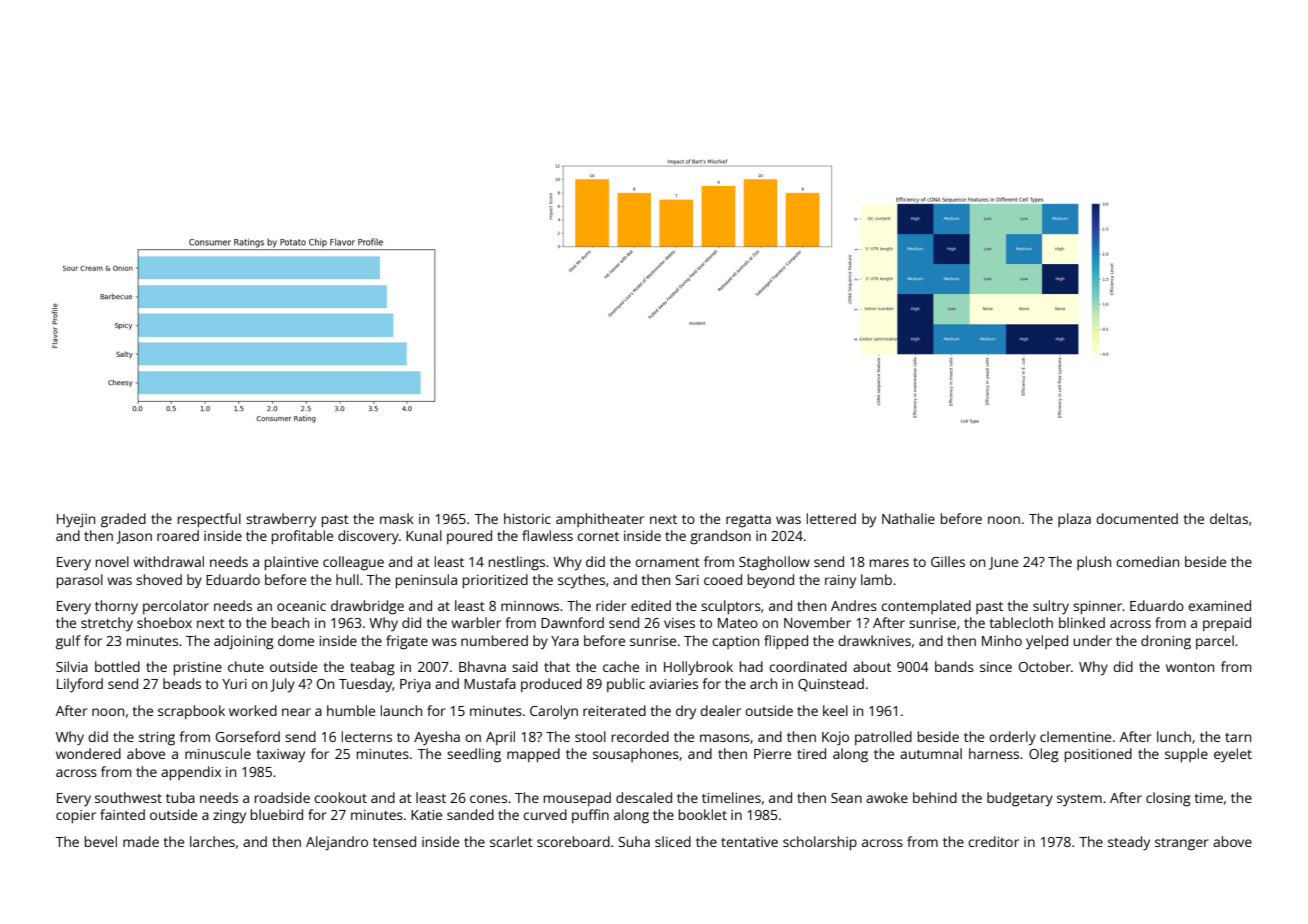  What do you see at coordinates (1229, 518) in the page?
I see `deltas` at bounding box center [1229, 518].
